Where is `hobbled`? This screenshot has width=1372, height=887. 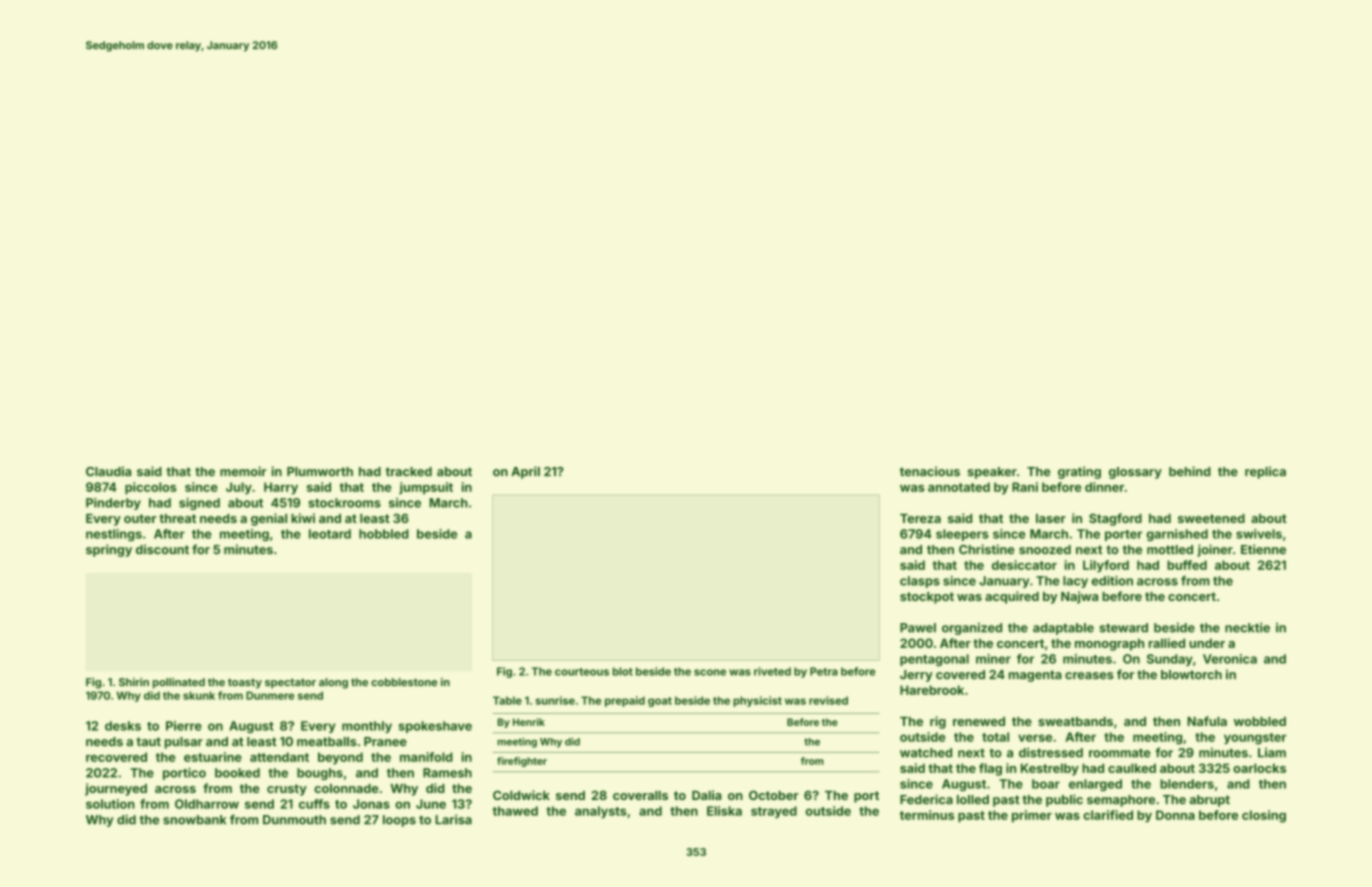 hobbled is located at coordinates (384, 534).
